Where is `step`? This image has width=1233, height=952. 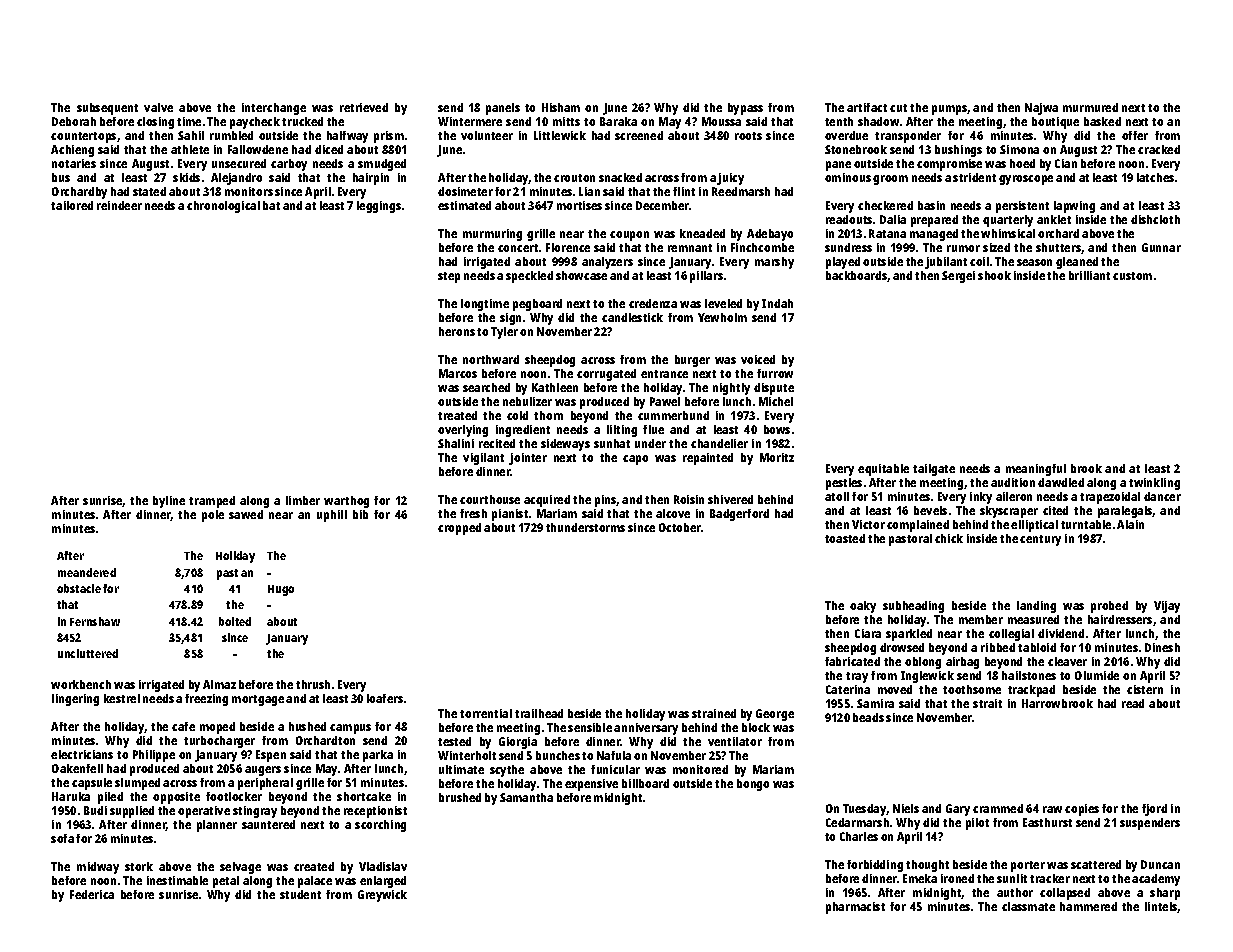 step is located at coordinates (449, 277).
